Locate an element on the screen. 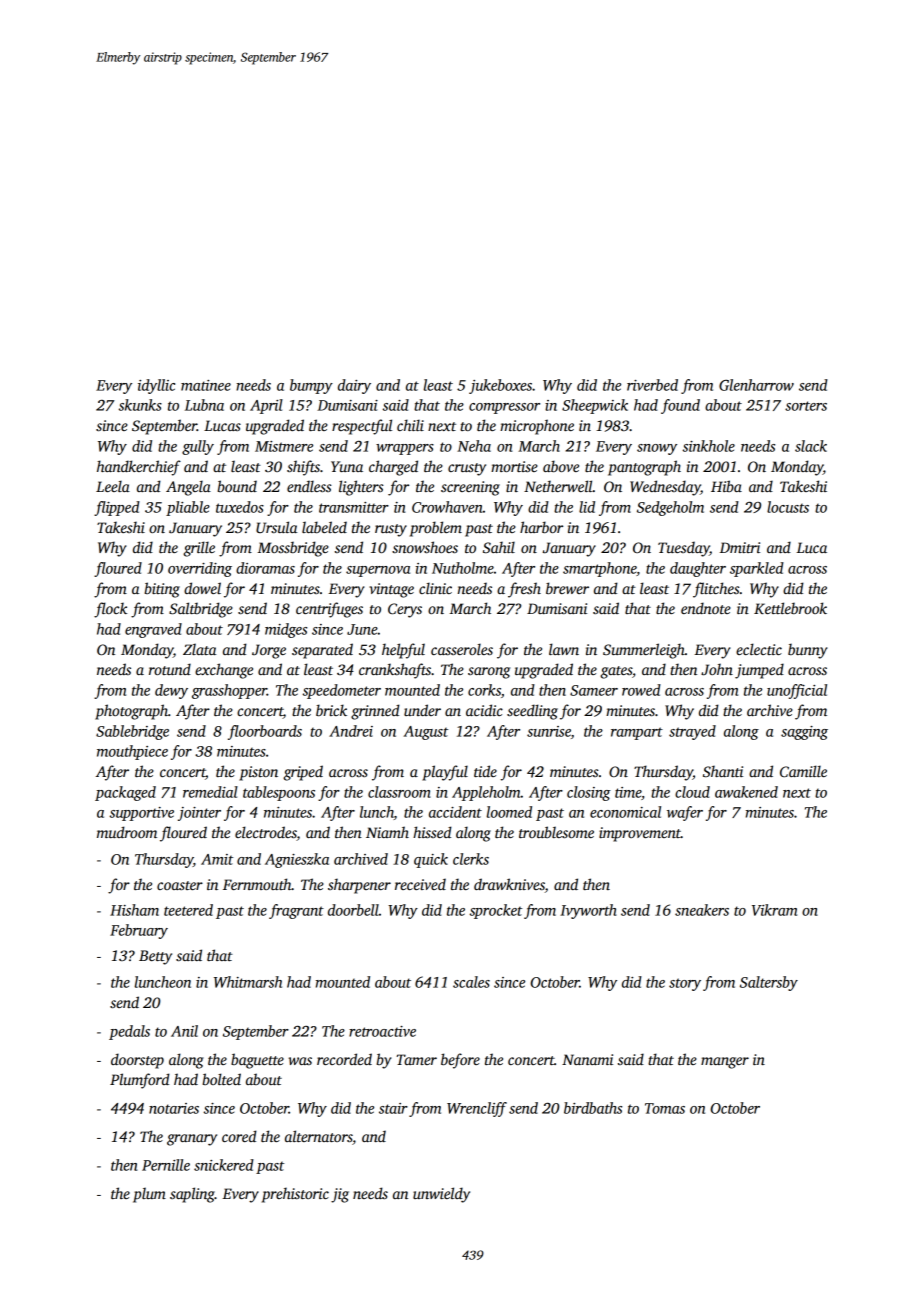  stair is located at coordinates (393, 1108).
